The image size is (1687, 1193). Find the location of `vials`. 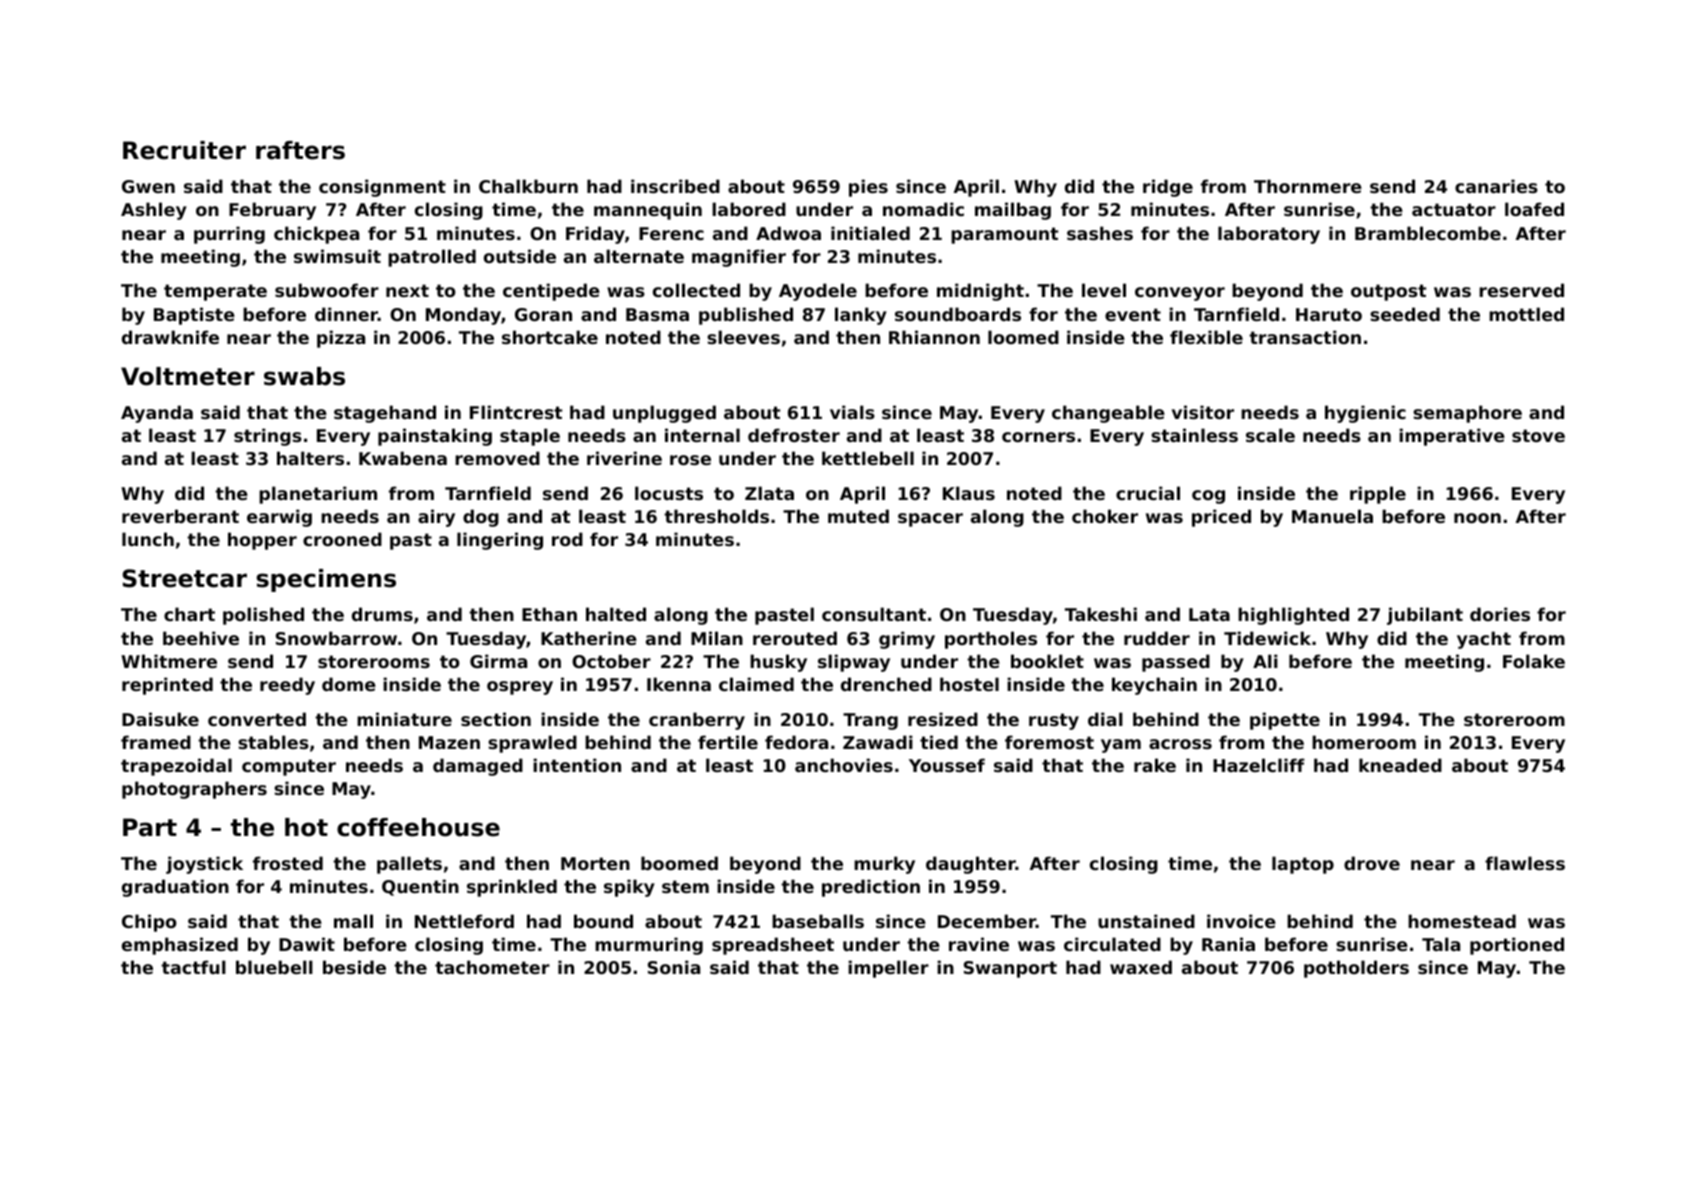

vials is located at coordinates (852, 412).
